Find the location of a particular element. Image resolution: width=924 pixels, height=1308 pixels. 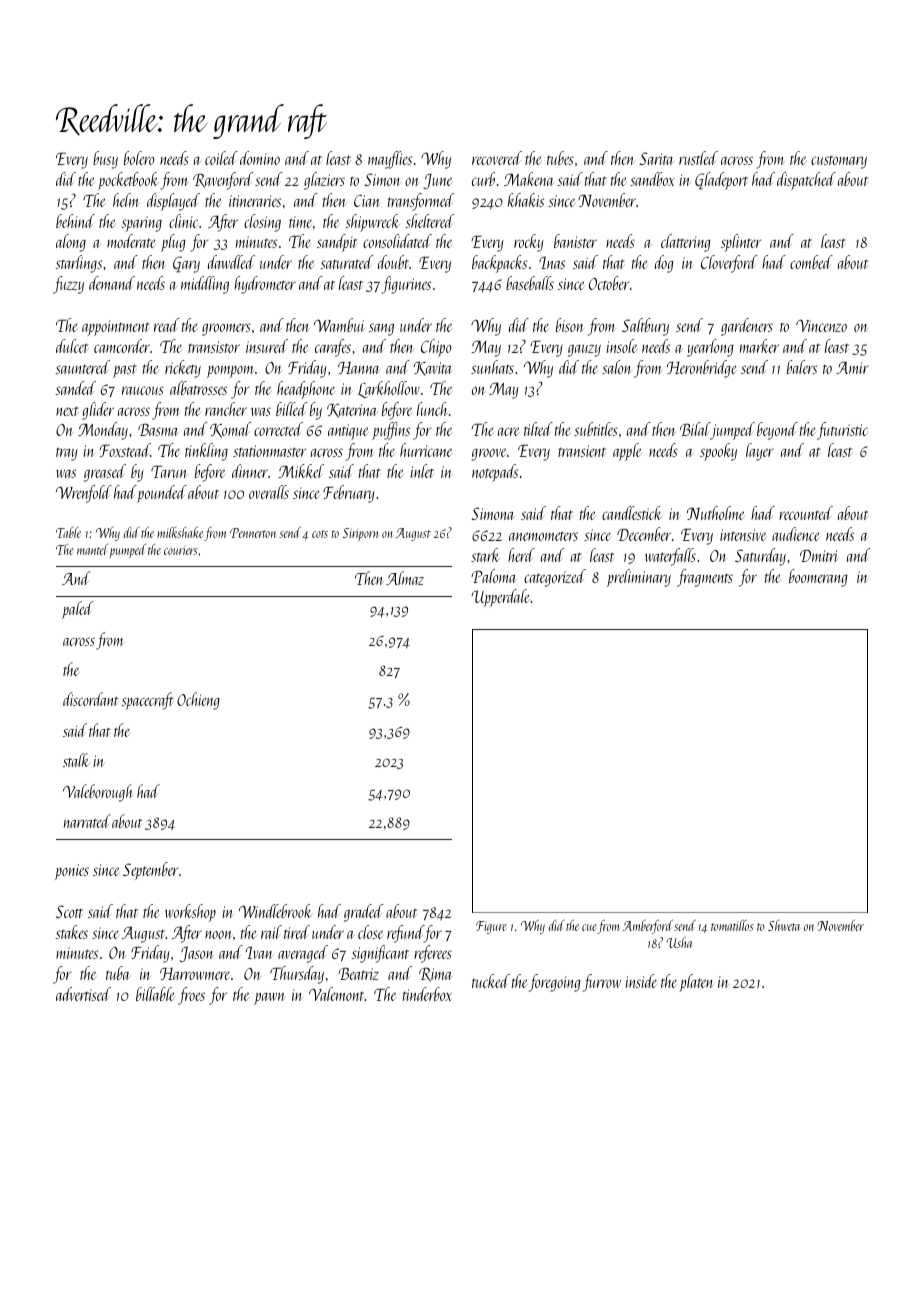

Almaz is located at coordinates (405, 578).
